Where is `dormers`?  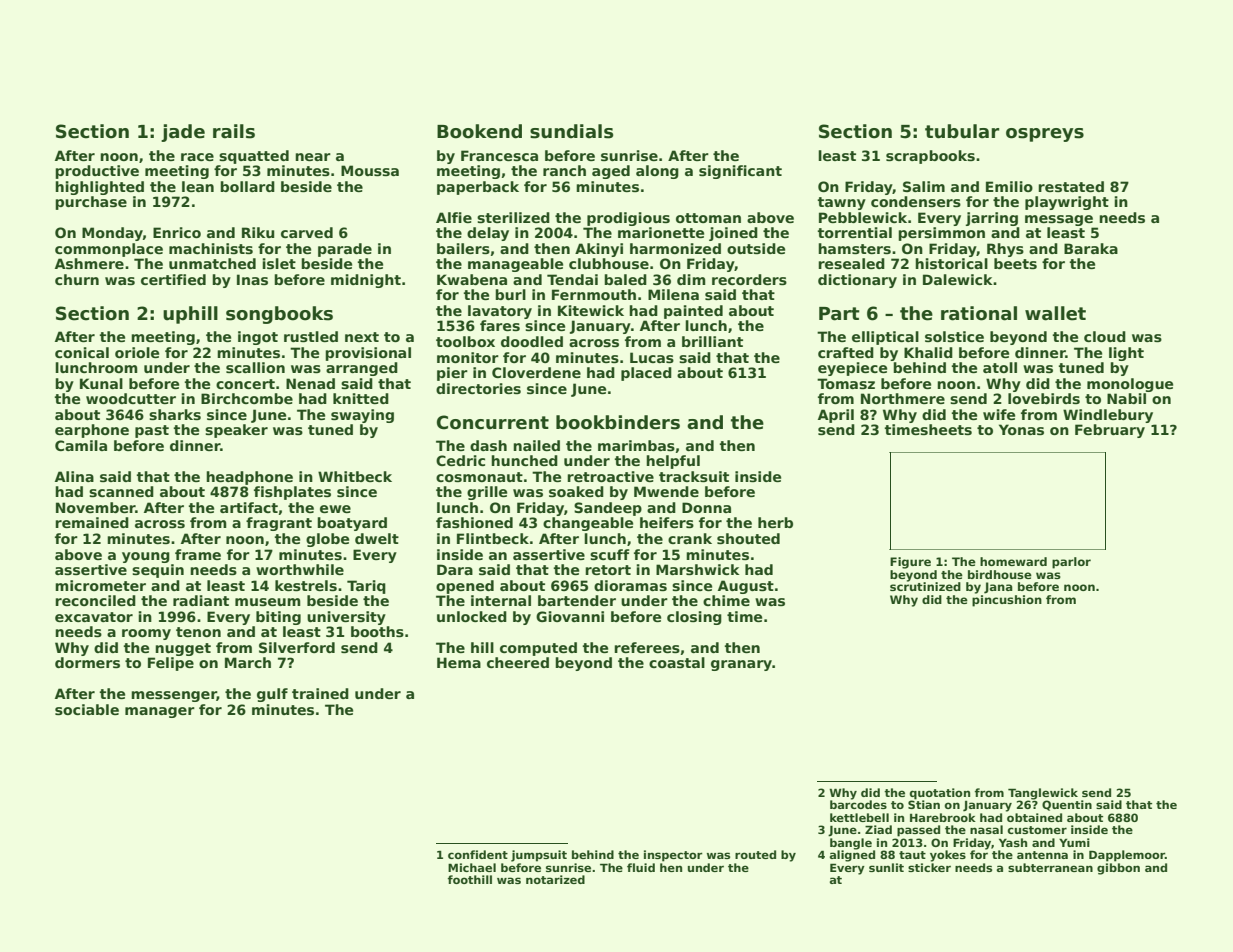 dormers is located at coordinates (87, 662).
